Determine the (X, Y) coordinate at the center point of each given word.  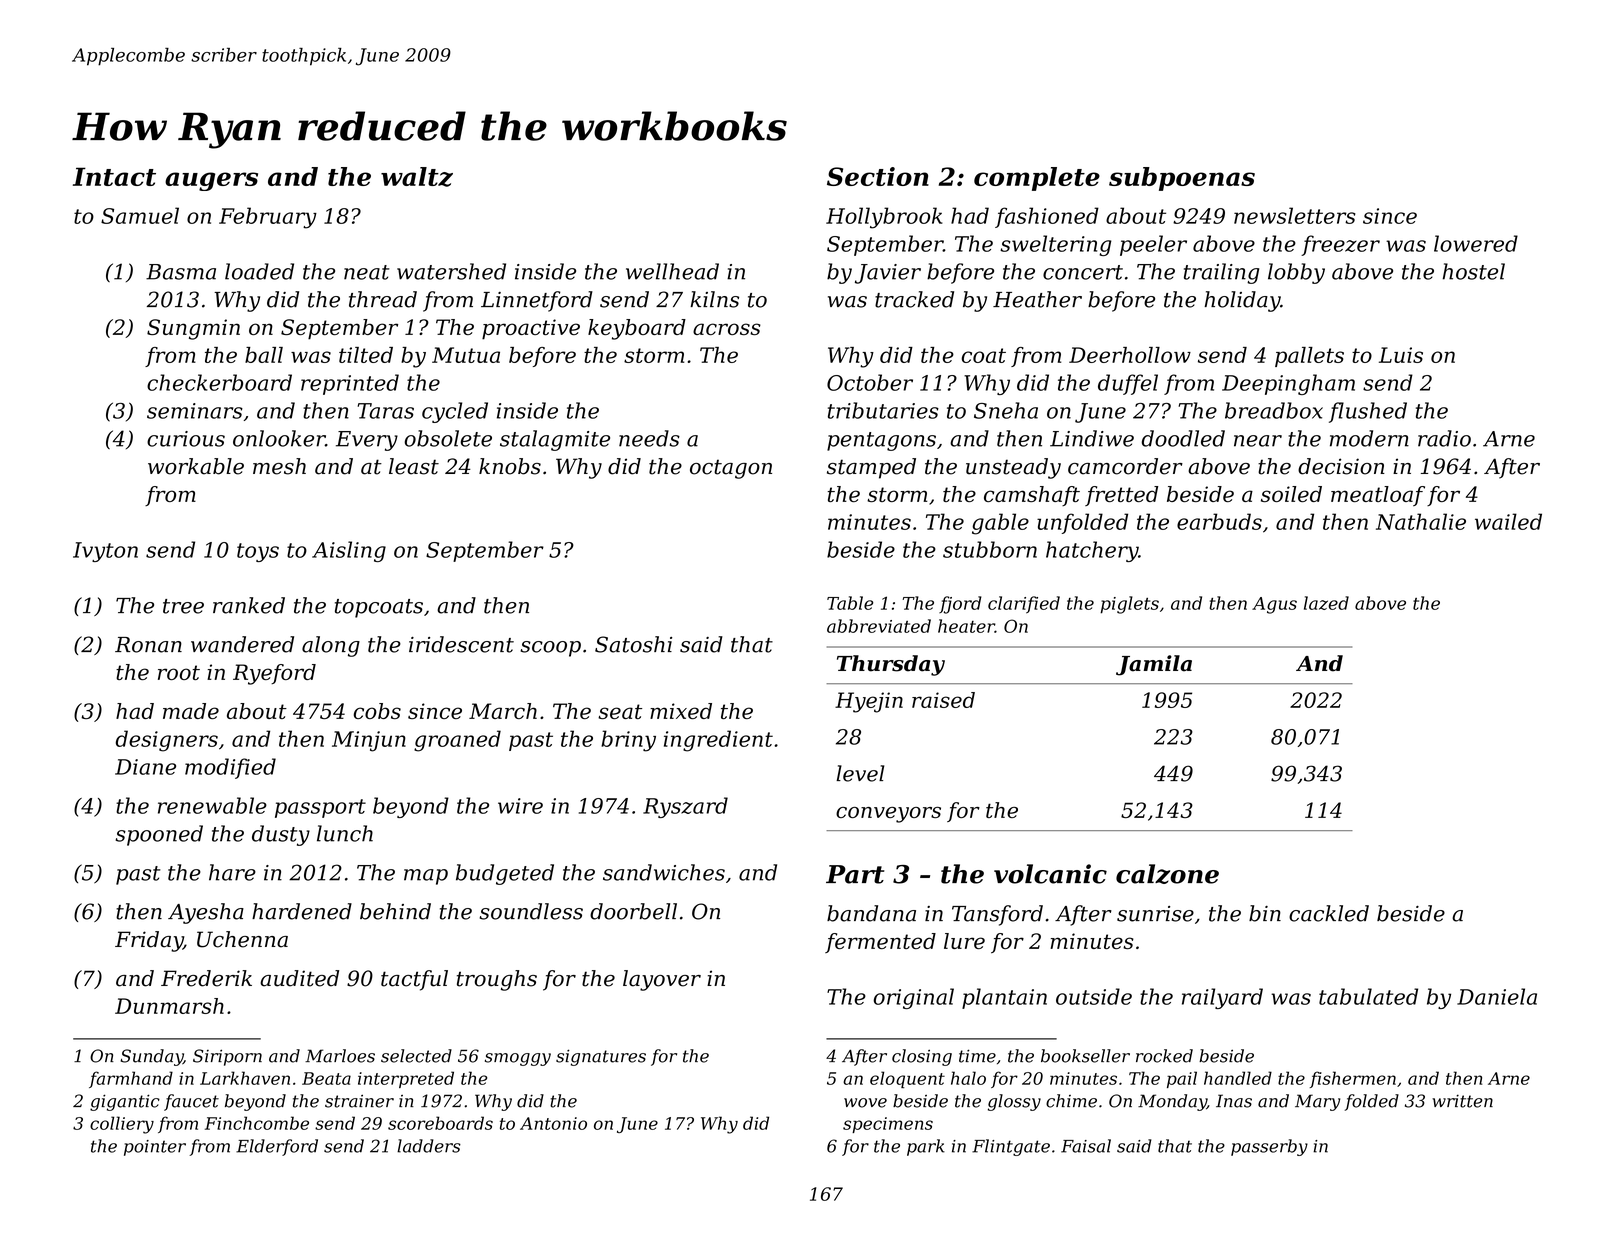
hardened (302, 911)
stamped (871, 468)
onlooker (279, 438)
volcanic (1050, 874)
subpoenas (1182, 179)
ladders (429, 1146)
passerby (1269, 1147)
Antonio (553, 1123)
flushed (1368, 412)
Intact (114, 176)
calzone (1167, 874)
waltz (417, 177)
